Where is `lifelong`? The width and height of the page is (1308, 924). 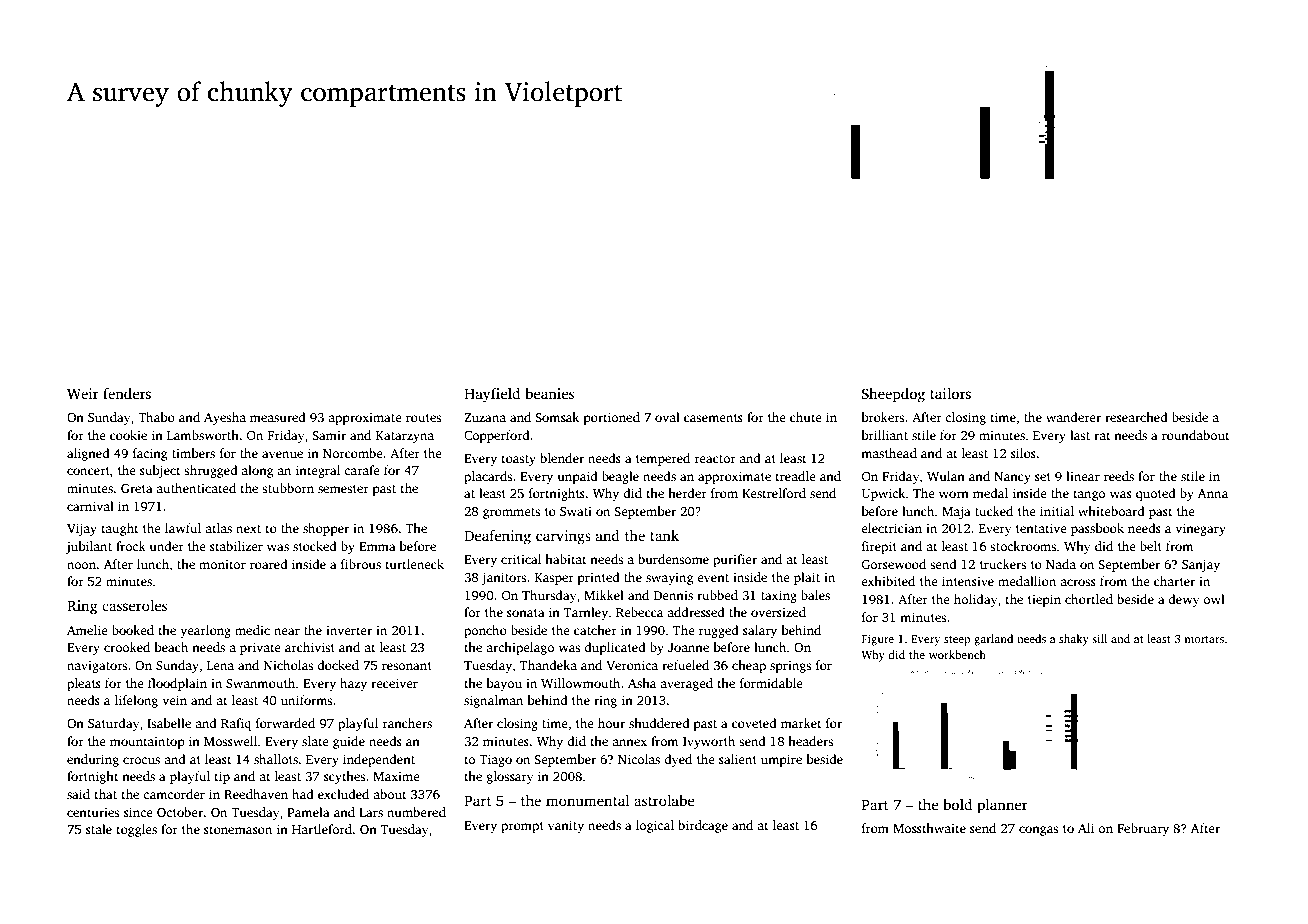
lifelong is located at coordinates (136, 701).
